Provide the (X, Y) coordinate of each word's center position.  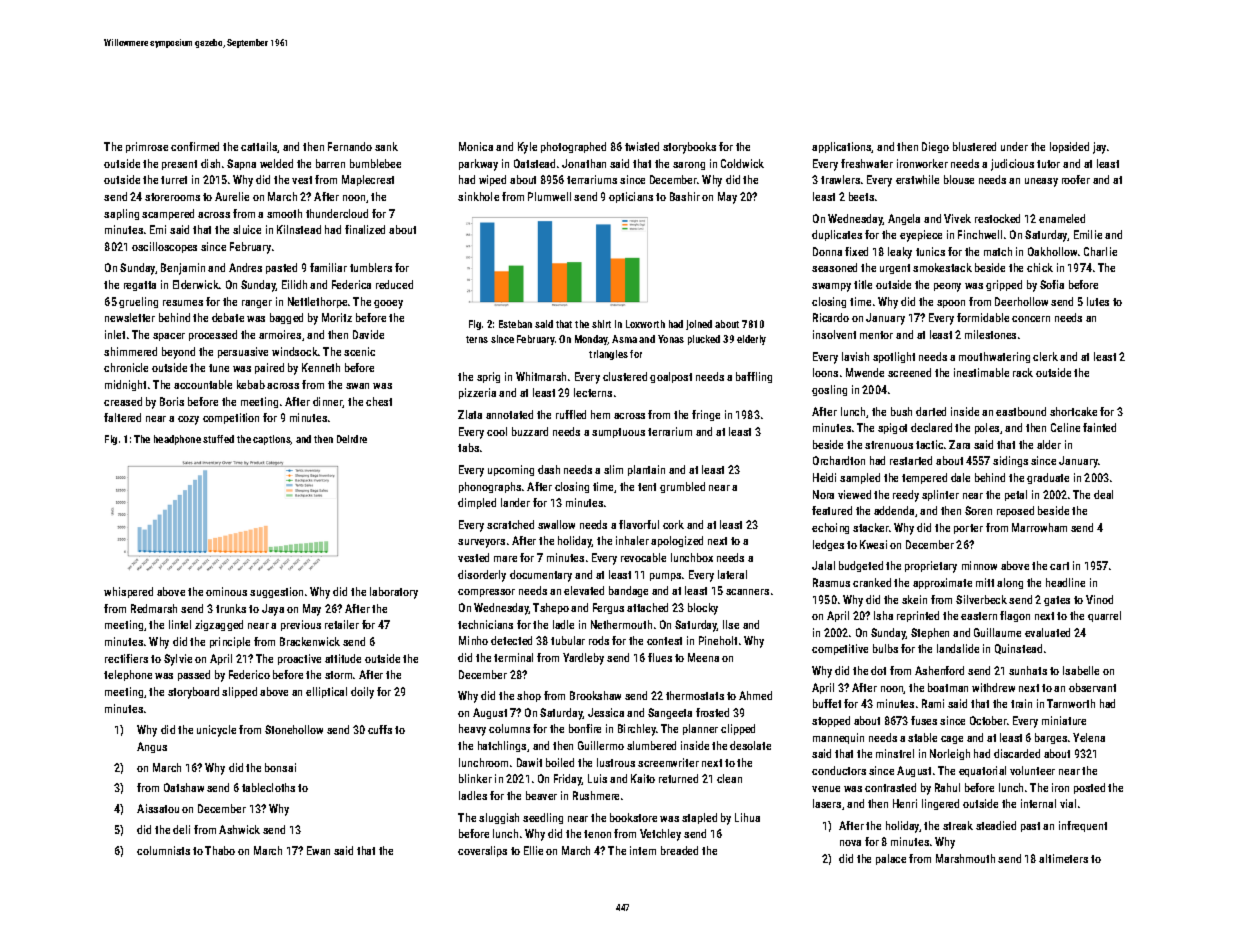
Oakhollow (1052, 251)
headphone (177, 440)
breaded (679, 850)
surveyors (481, 543)
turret (174, 180)
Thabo (220, 850)
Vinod (1099, 599)
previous (301, 625)
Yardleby (583, 659)
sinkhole (478, 196)
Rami (933, 703)
